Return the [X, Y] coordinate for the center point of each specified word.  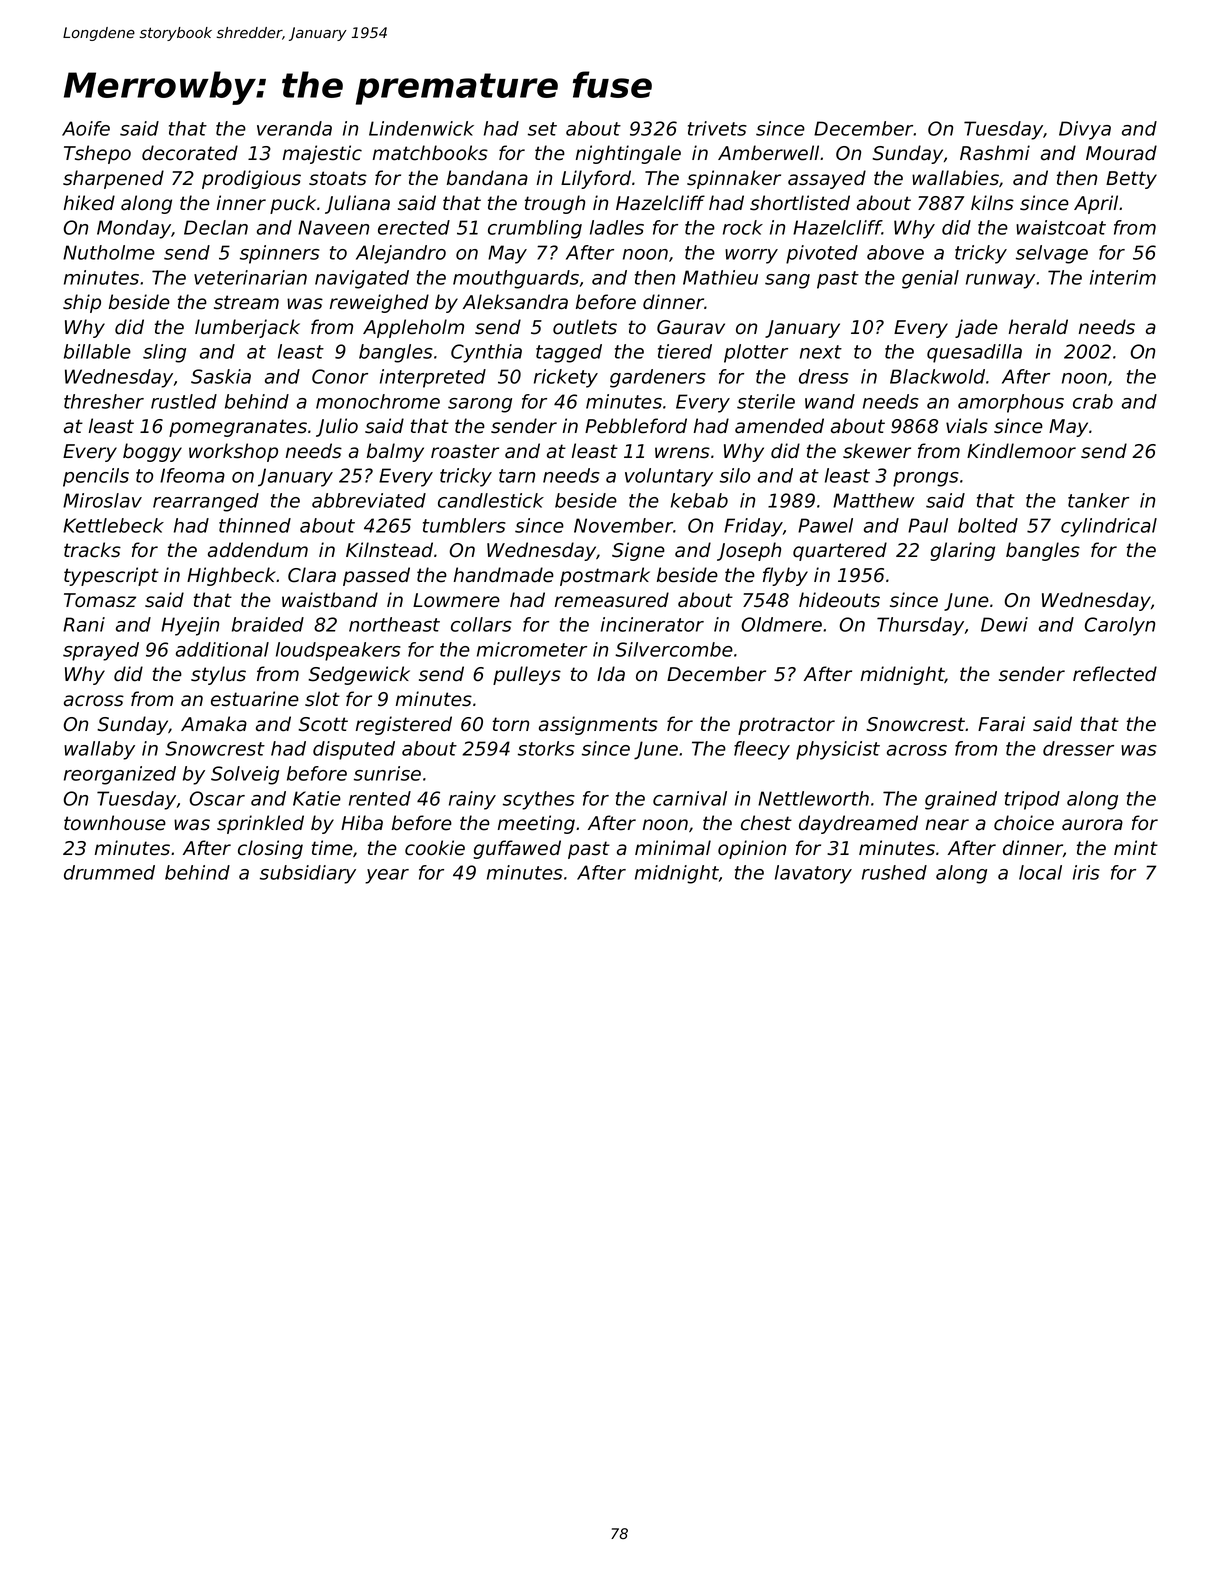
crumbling [535, 229]
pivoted [822, 254]
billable [97, 351]
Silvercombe [674, 649]
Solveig [245, 775]
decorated [190, 153]
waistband [330, 600]
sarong [480, 405]
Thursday [920, 626]
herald [1038, 327]
